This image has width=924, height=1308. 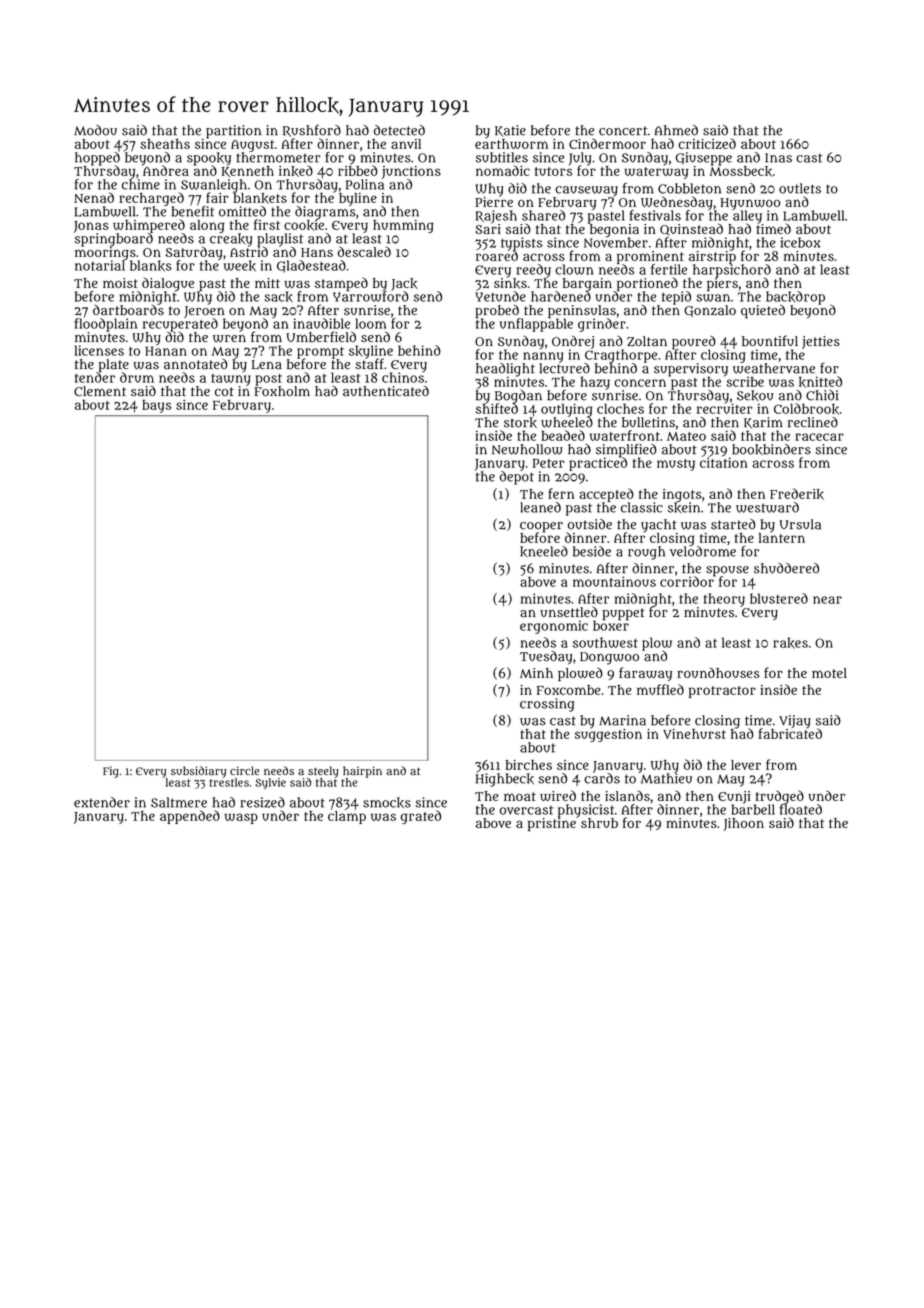 I want to click on Katie, so click(x=510, y=131).
